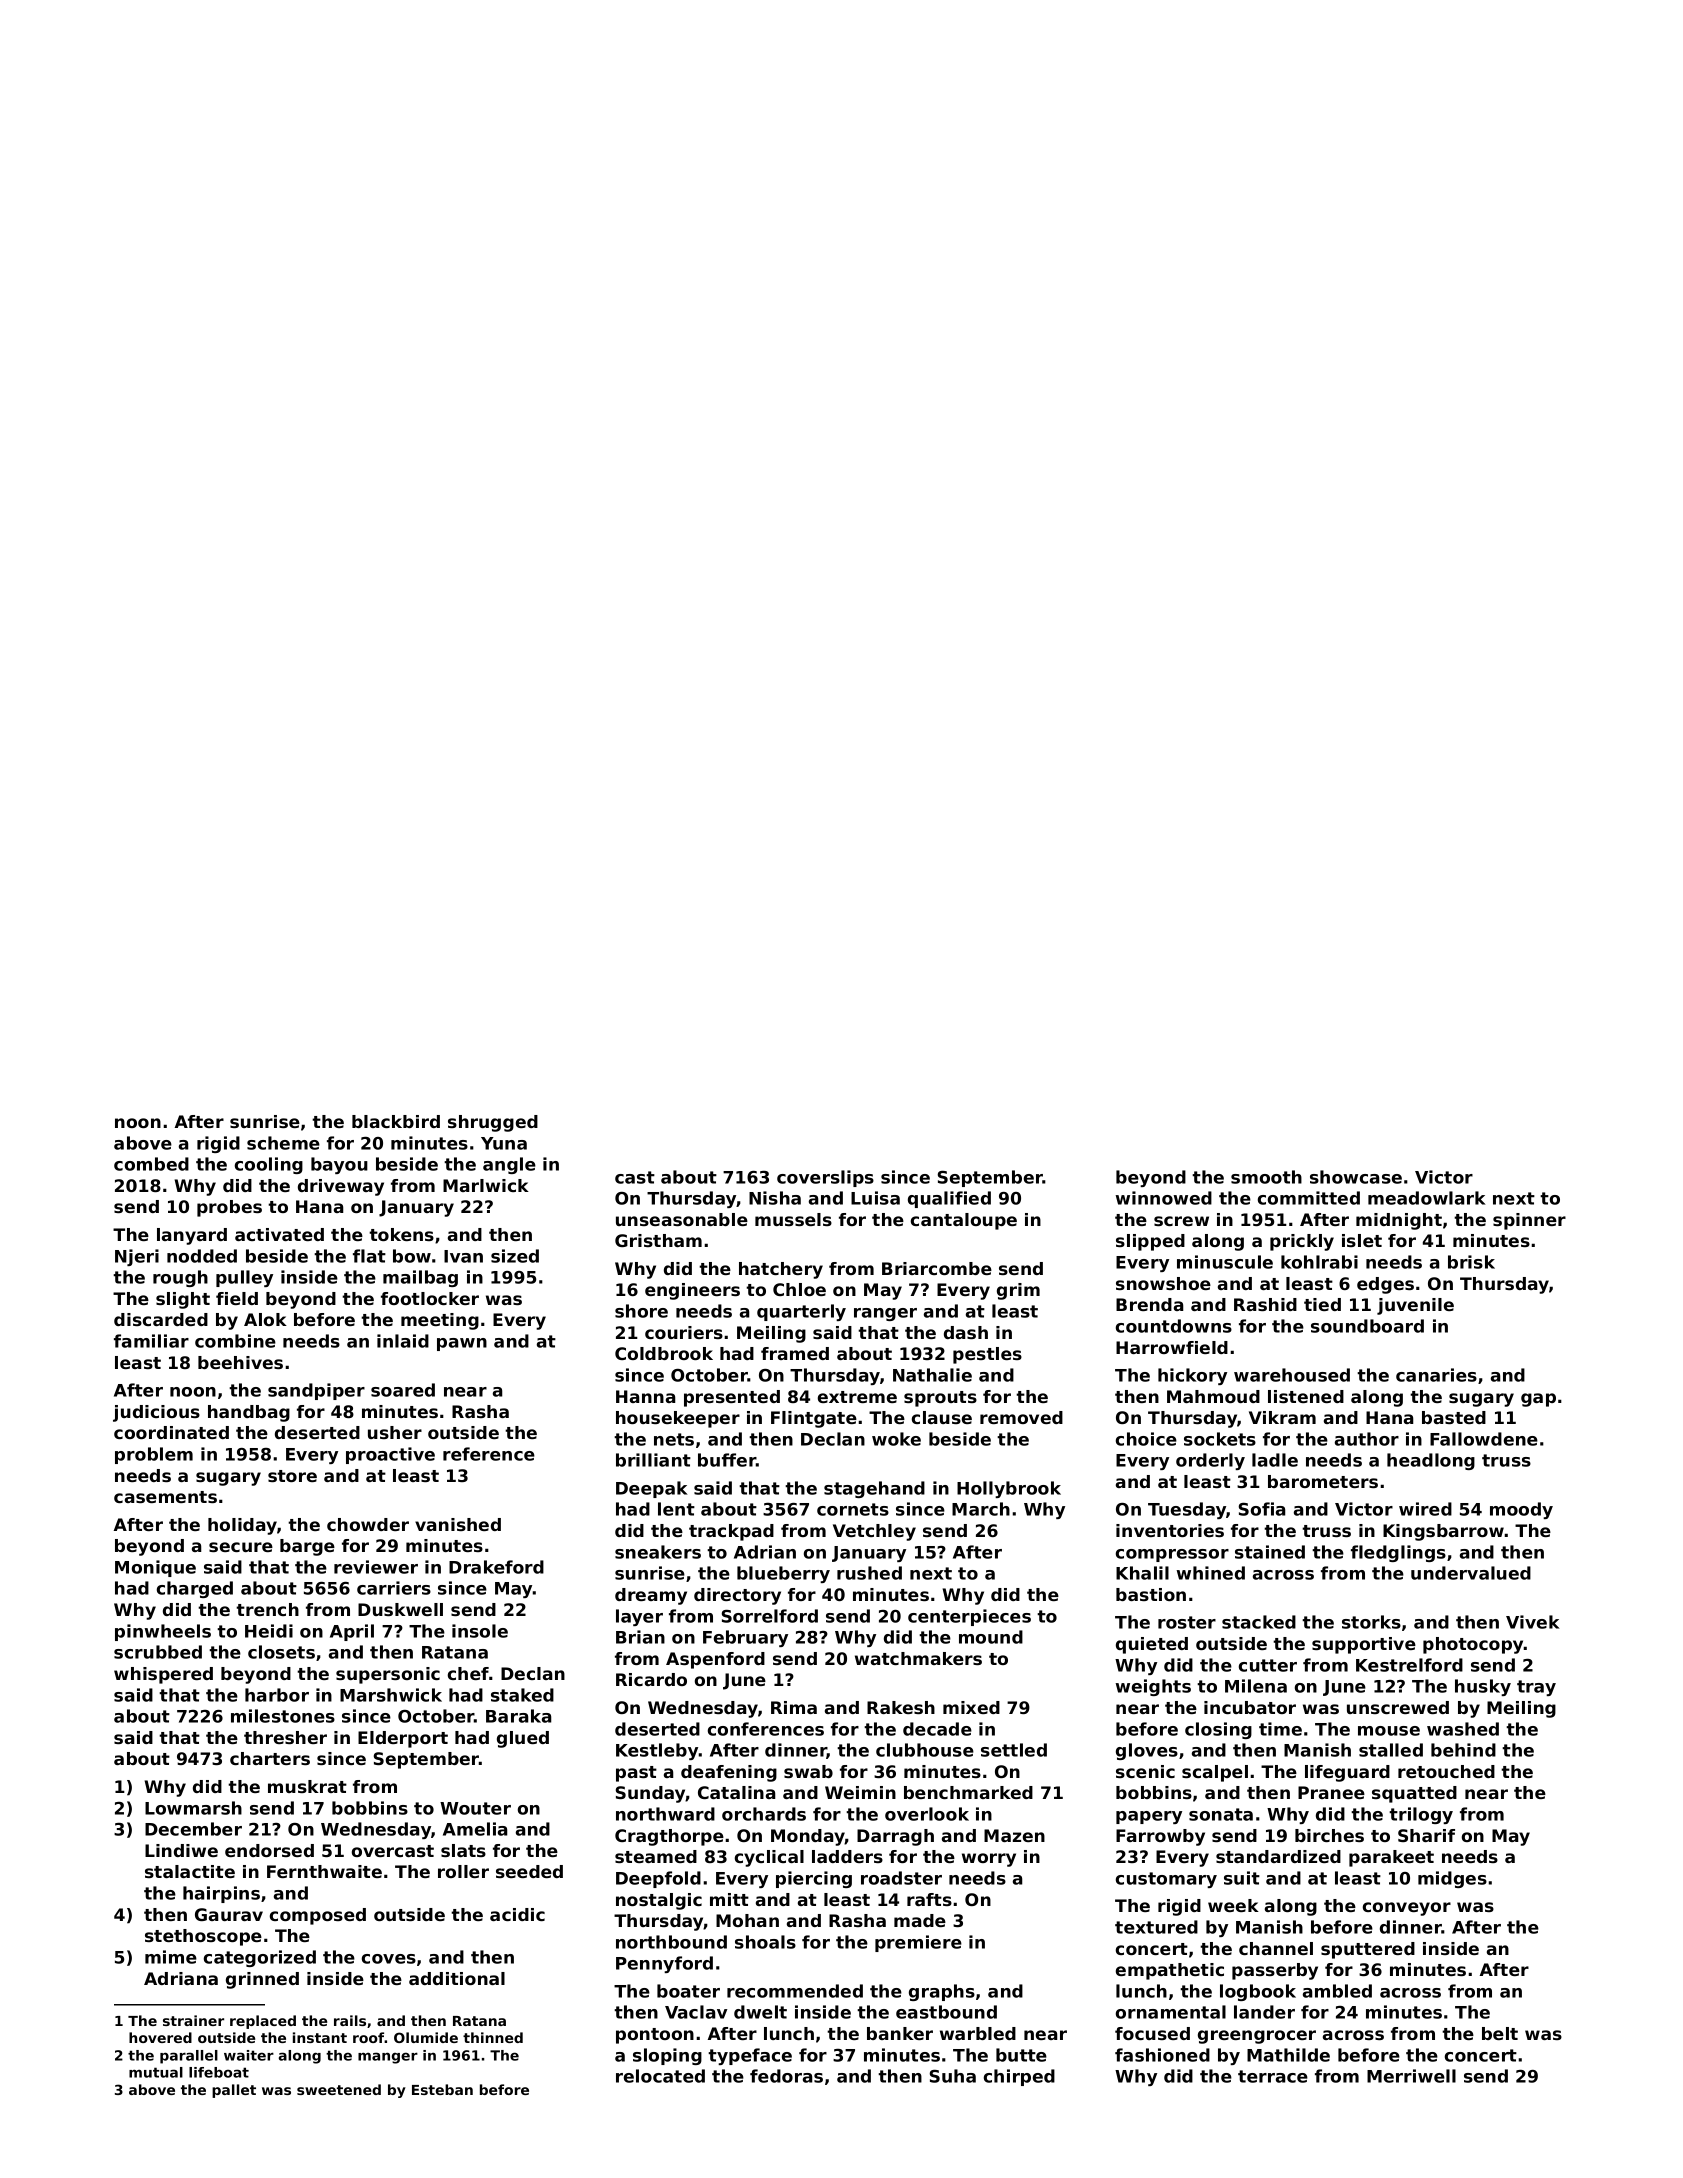  I want to click on shrugged, so click(493, 1123).
